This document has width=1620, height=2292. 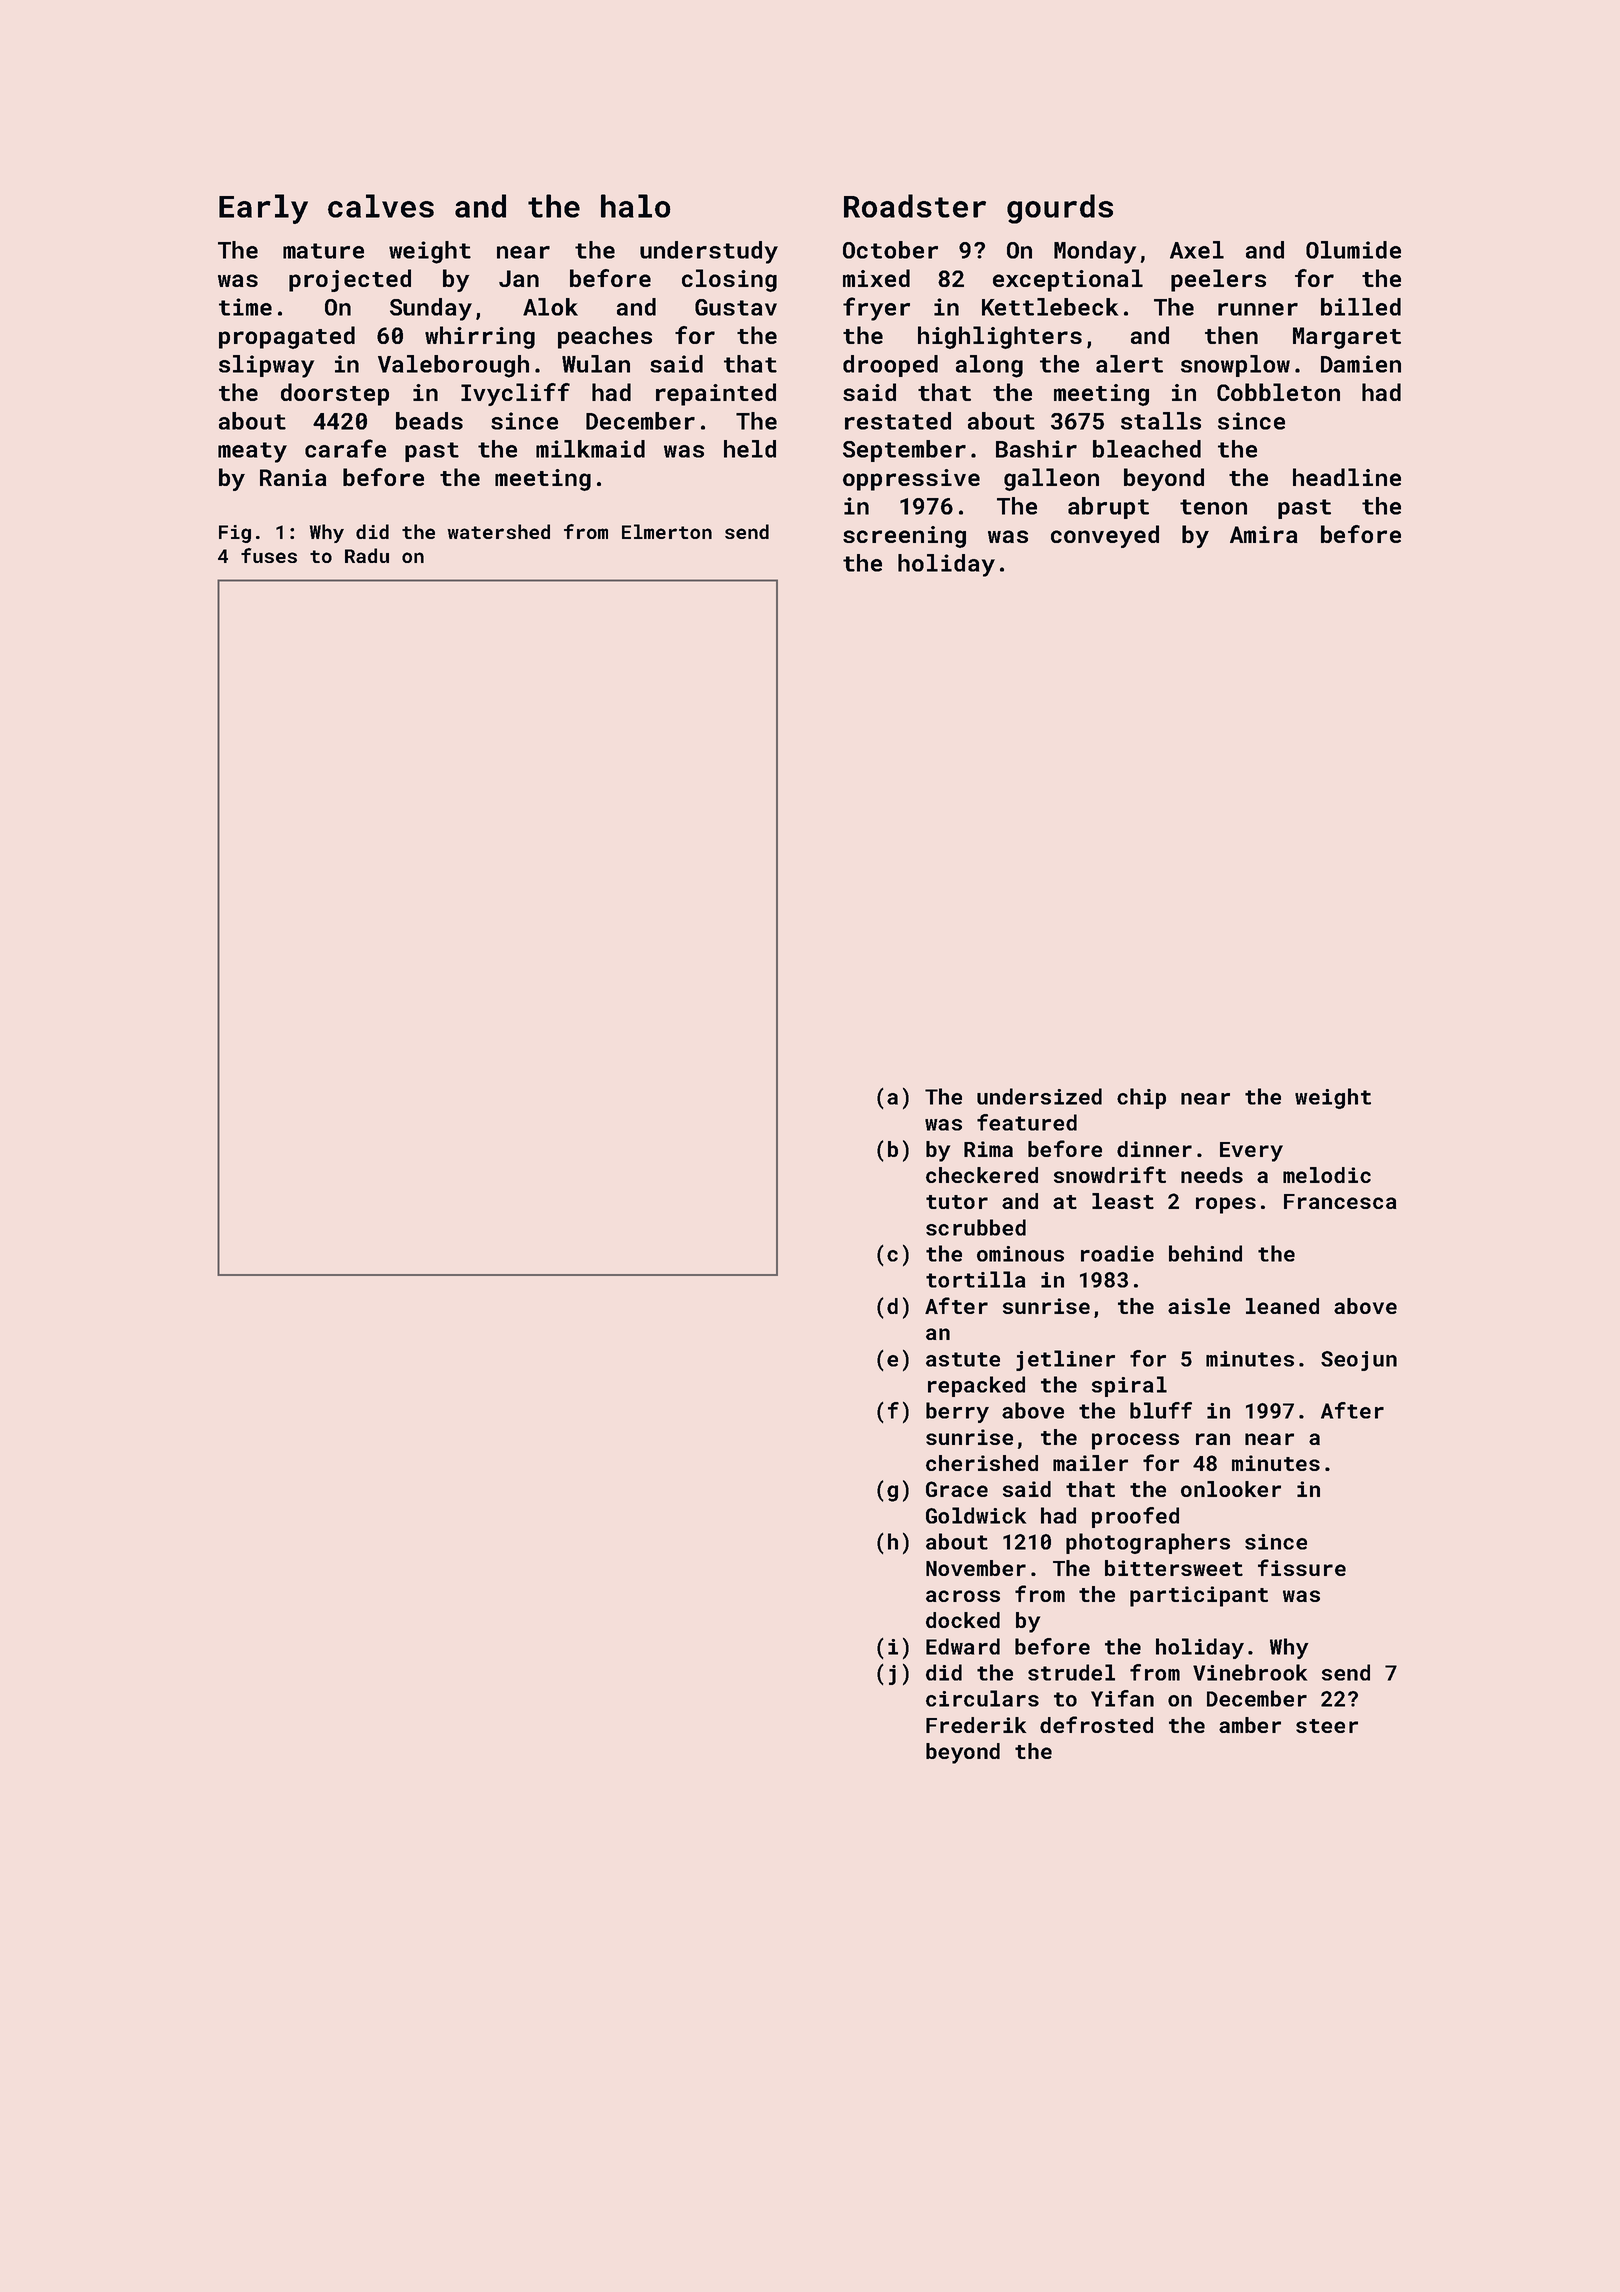 I want to click on undersized, so click(x=1039, y=1096).
